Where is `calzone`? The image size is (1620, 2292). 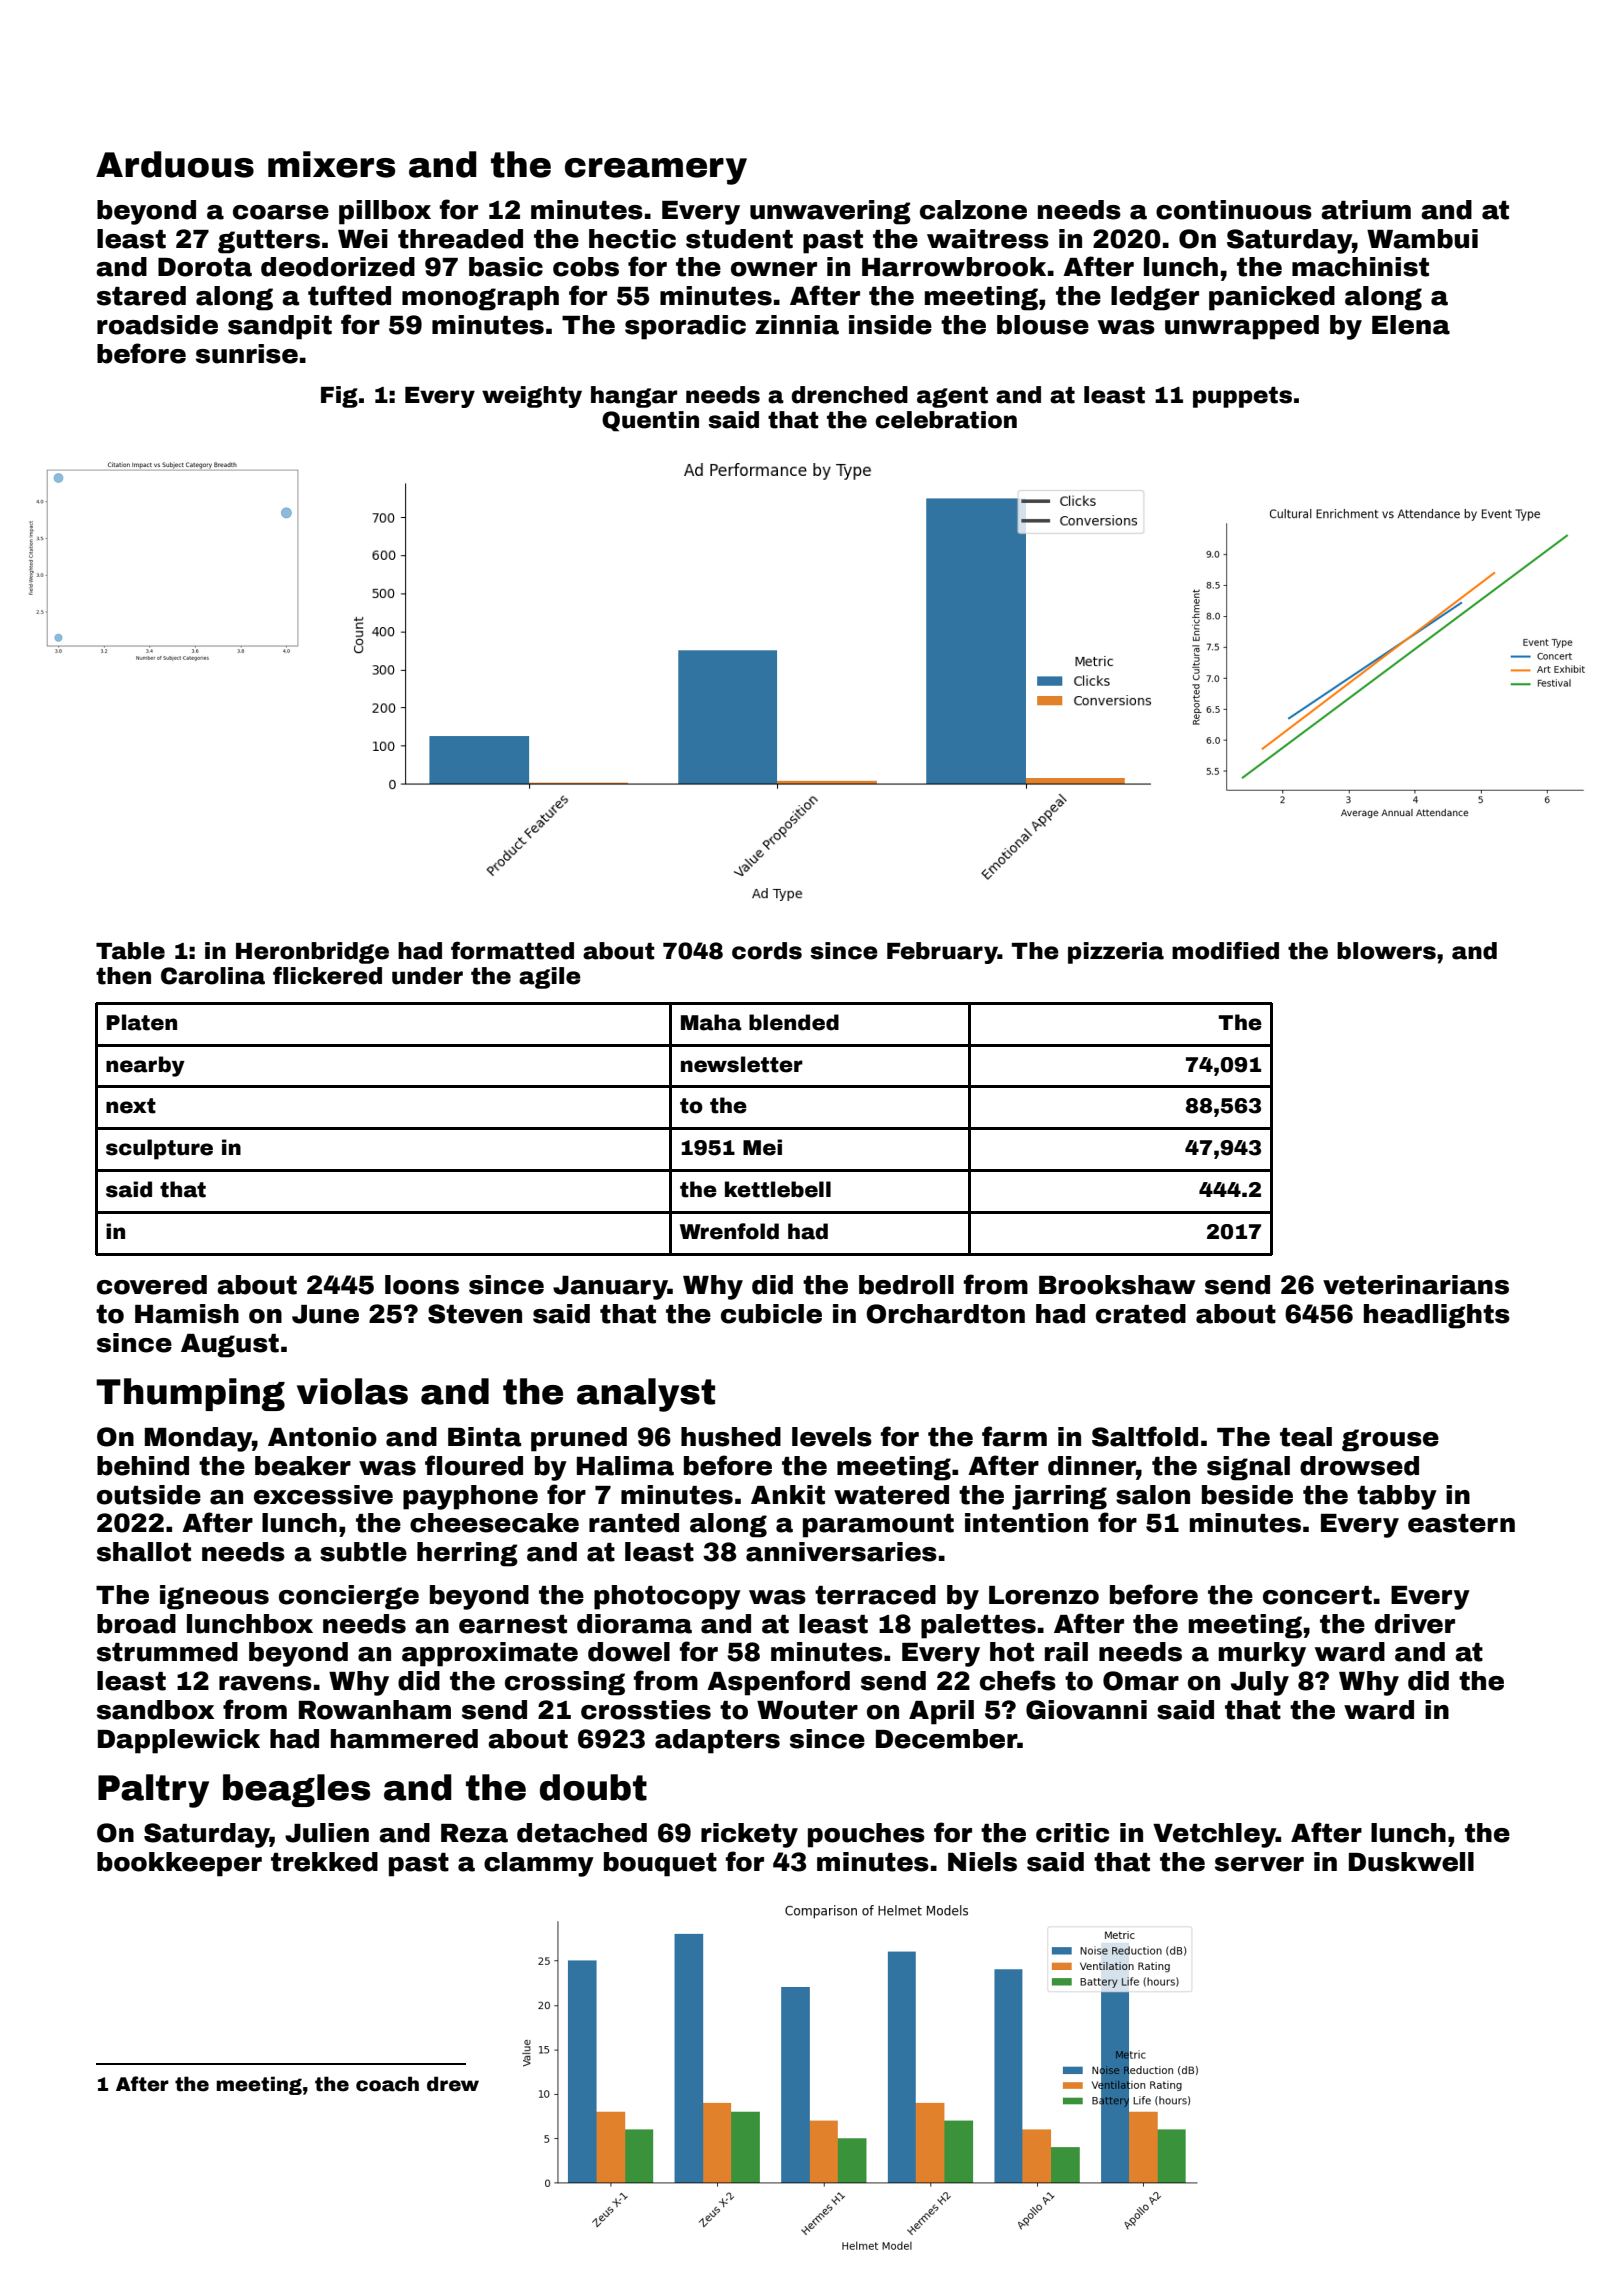
calzone is located at coordinates (973, 210).
